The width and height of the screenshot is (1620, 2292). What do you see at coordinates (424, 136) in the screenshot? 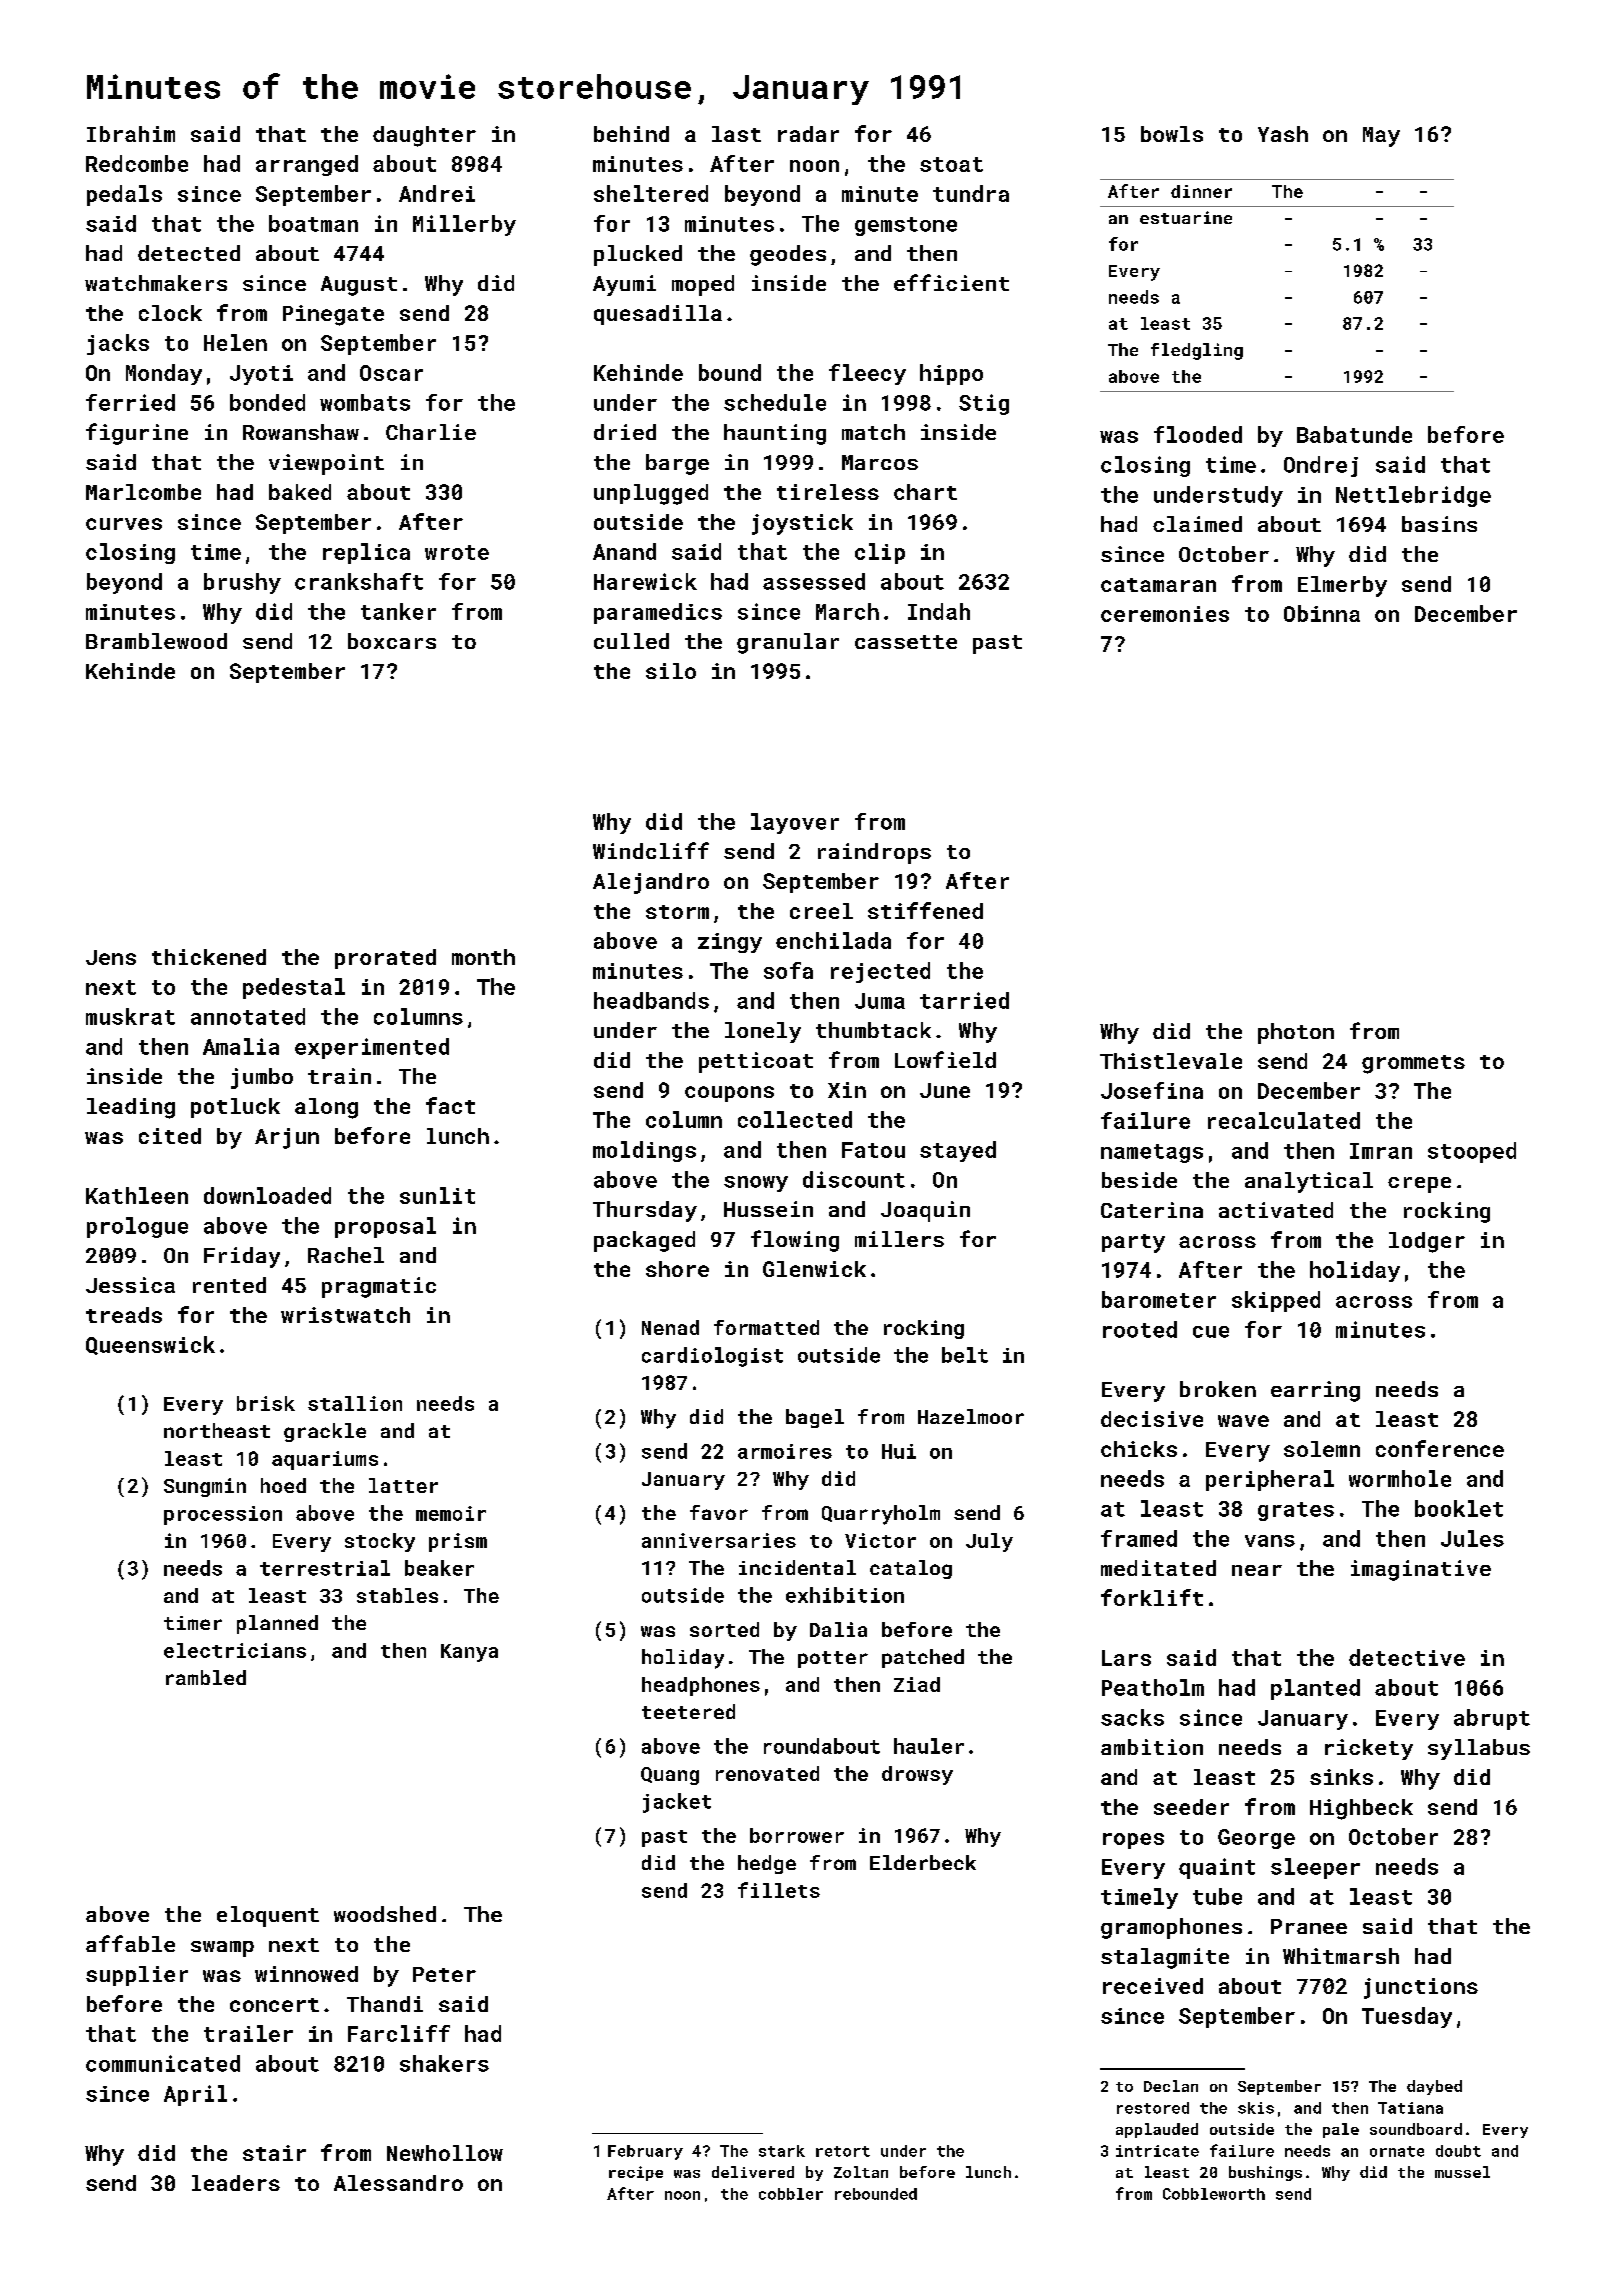
I see `daughter` at bounding box center [424, 136].
